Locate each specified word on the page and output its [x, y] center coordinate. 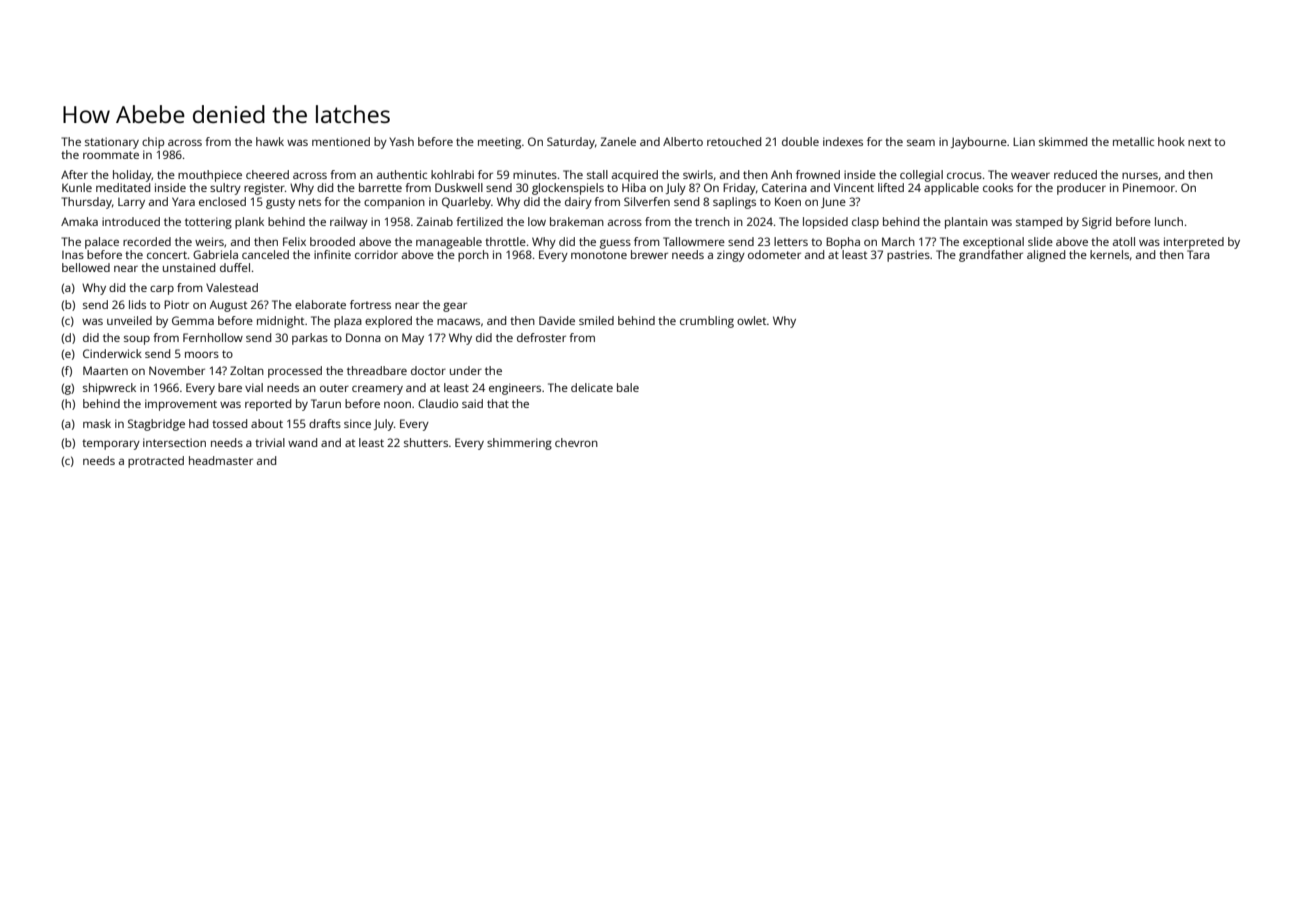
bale [628, 387]
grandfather [991, 256]
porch [473, 256]
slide [1040, 241]
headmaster [221, 460]
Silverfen [647, 201]
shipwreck [109, 389]
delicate [592, 387]
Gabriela [215, 254]
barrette [380, 187]
